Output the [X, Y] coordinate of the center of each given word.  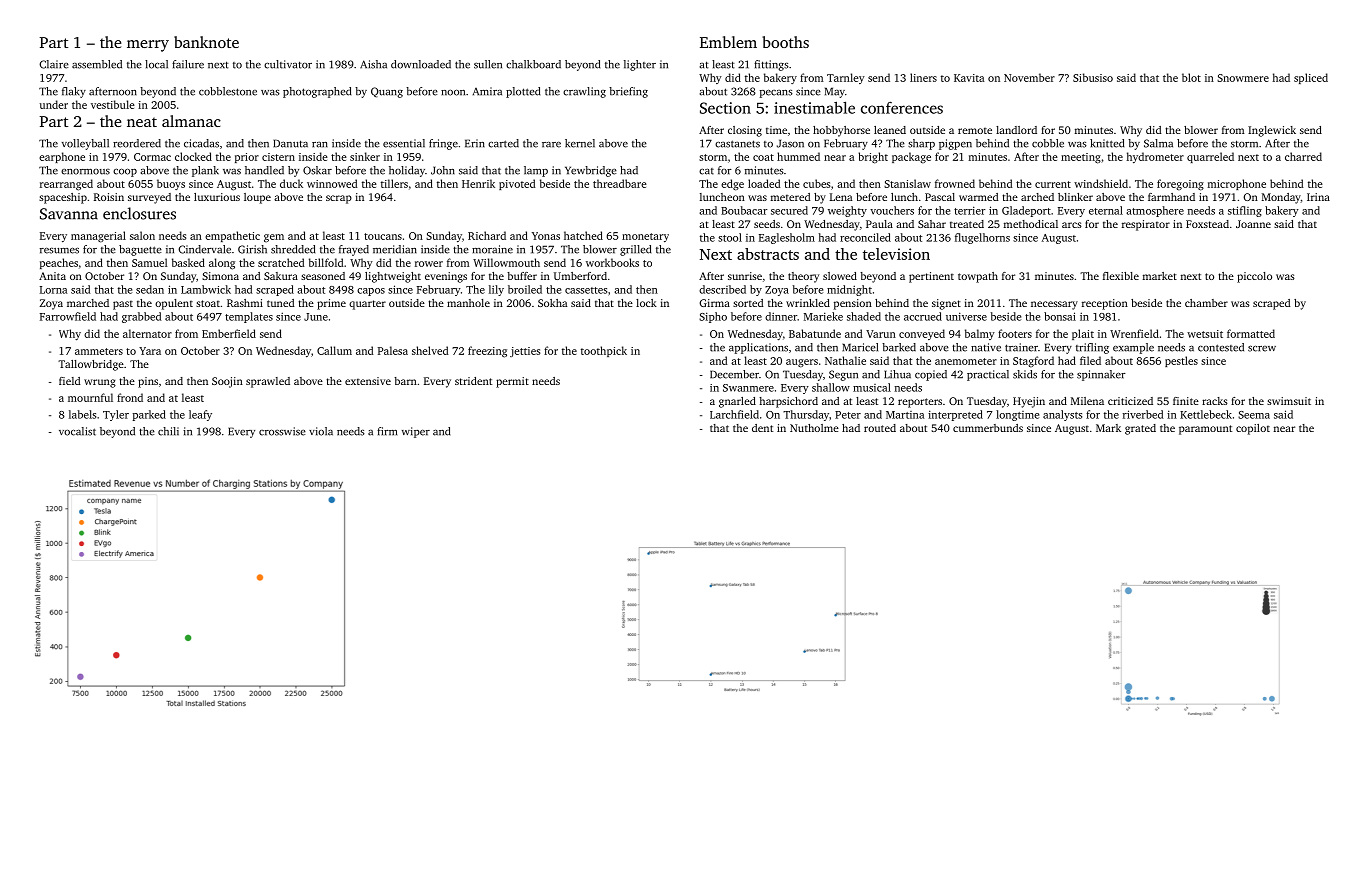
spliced [1311, 78]
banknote [206, 42]
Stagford [1033, 362]
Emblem [728, 42]
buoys [171, 184]
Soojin [227, 382]
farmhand [1171, 197]
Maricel [860, 347]
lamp [536, 171]
